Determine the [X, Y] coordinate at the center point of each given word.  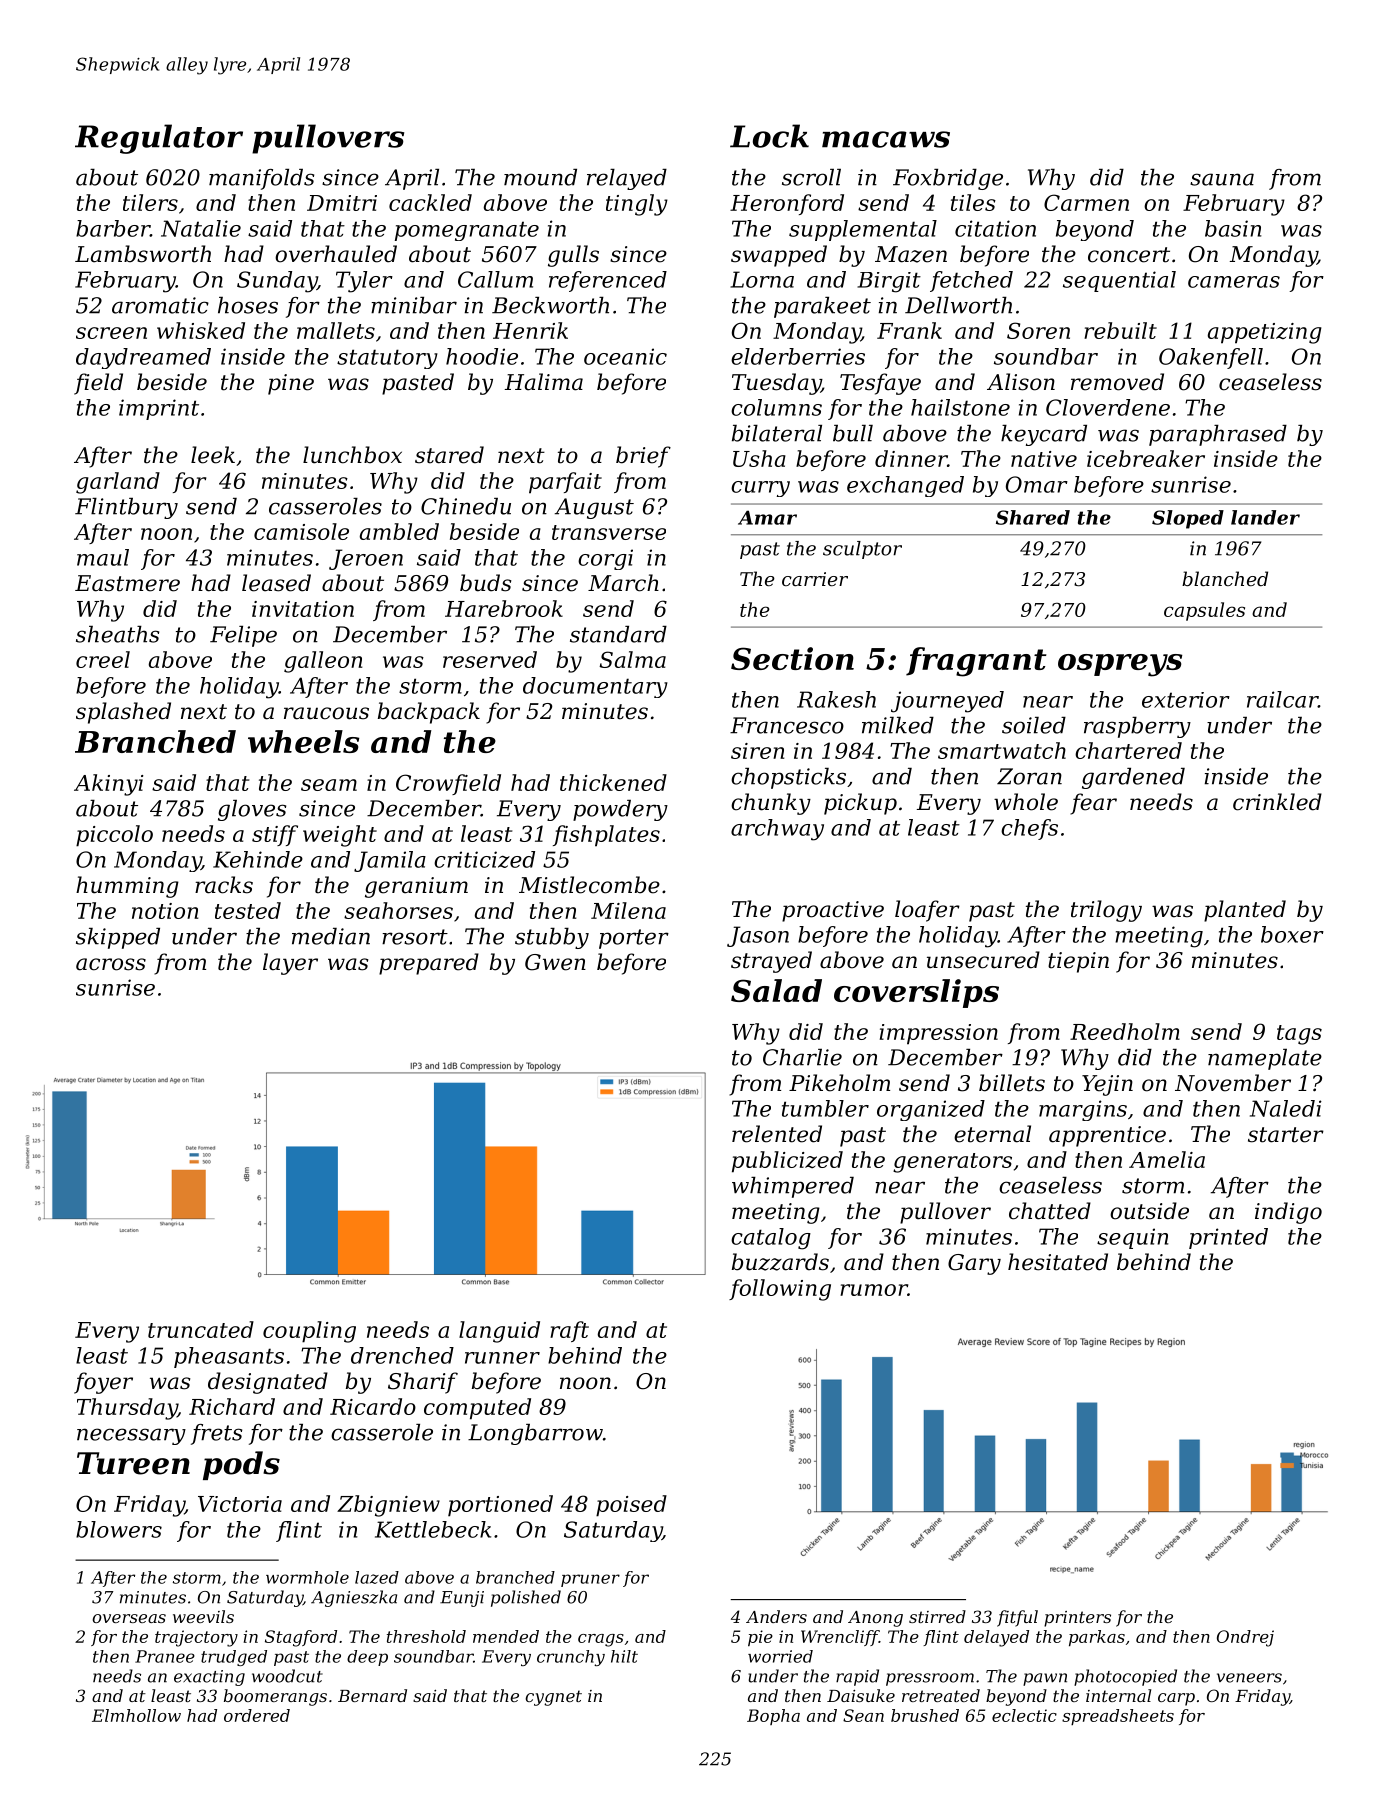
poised [631, 1506]
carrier [815, 579]
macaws [886, 139]
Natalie [201, 228]
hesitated [1058, 1262]
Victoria [240, 1504]
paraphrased [1218, 435]
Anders [776, 1616]
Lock [769, 136]
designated [268, 1383]
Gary [974, 1264]
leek [213, 455]
